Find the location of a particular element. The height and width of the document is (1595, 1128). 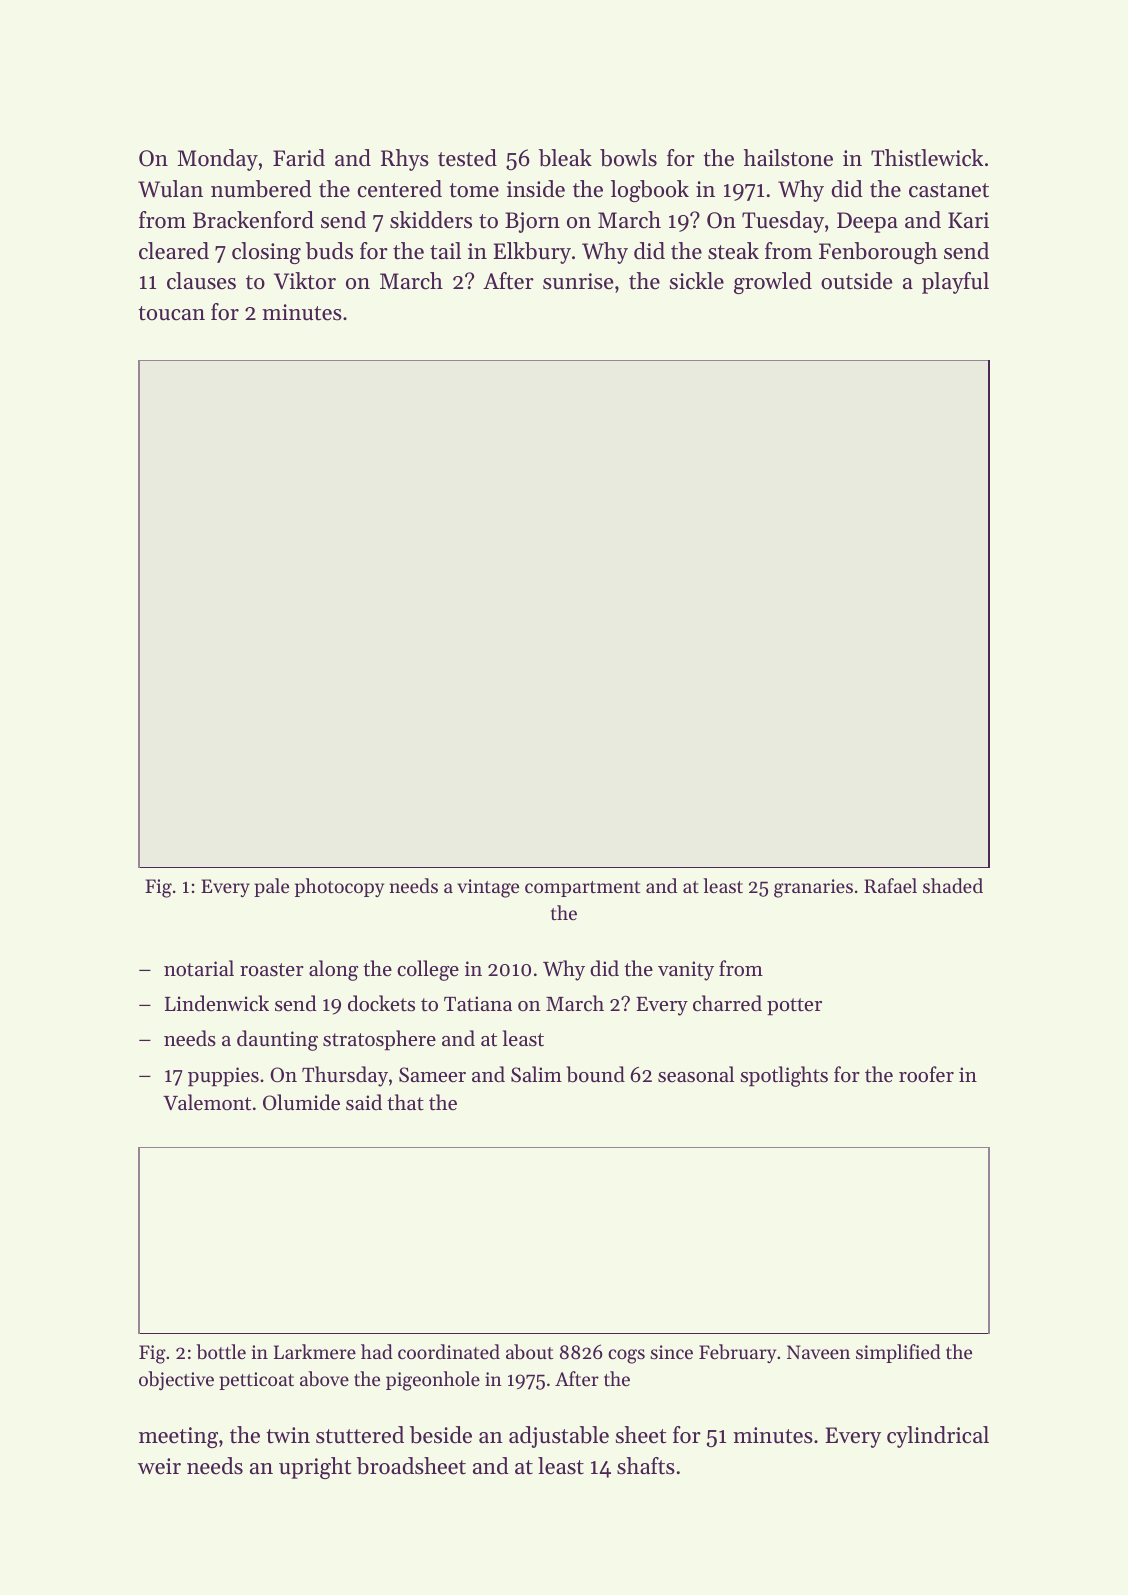

Larkmere is located at coordinates (315, 1351).
